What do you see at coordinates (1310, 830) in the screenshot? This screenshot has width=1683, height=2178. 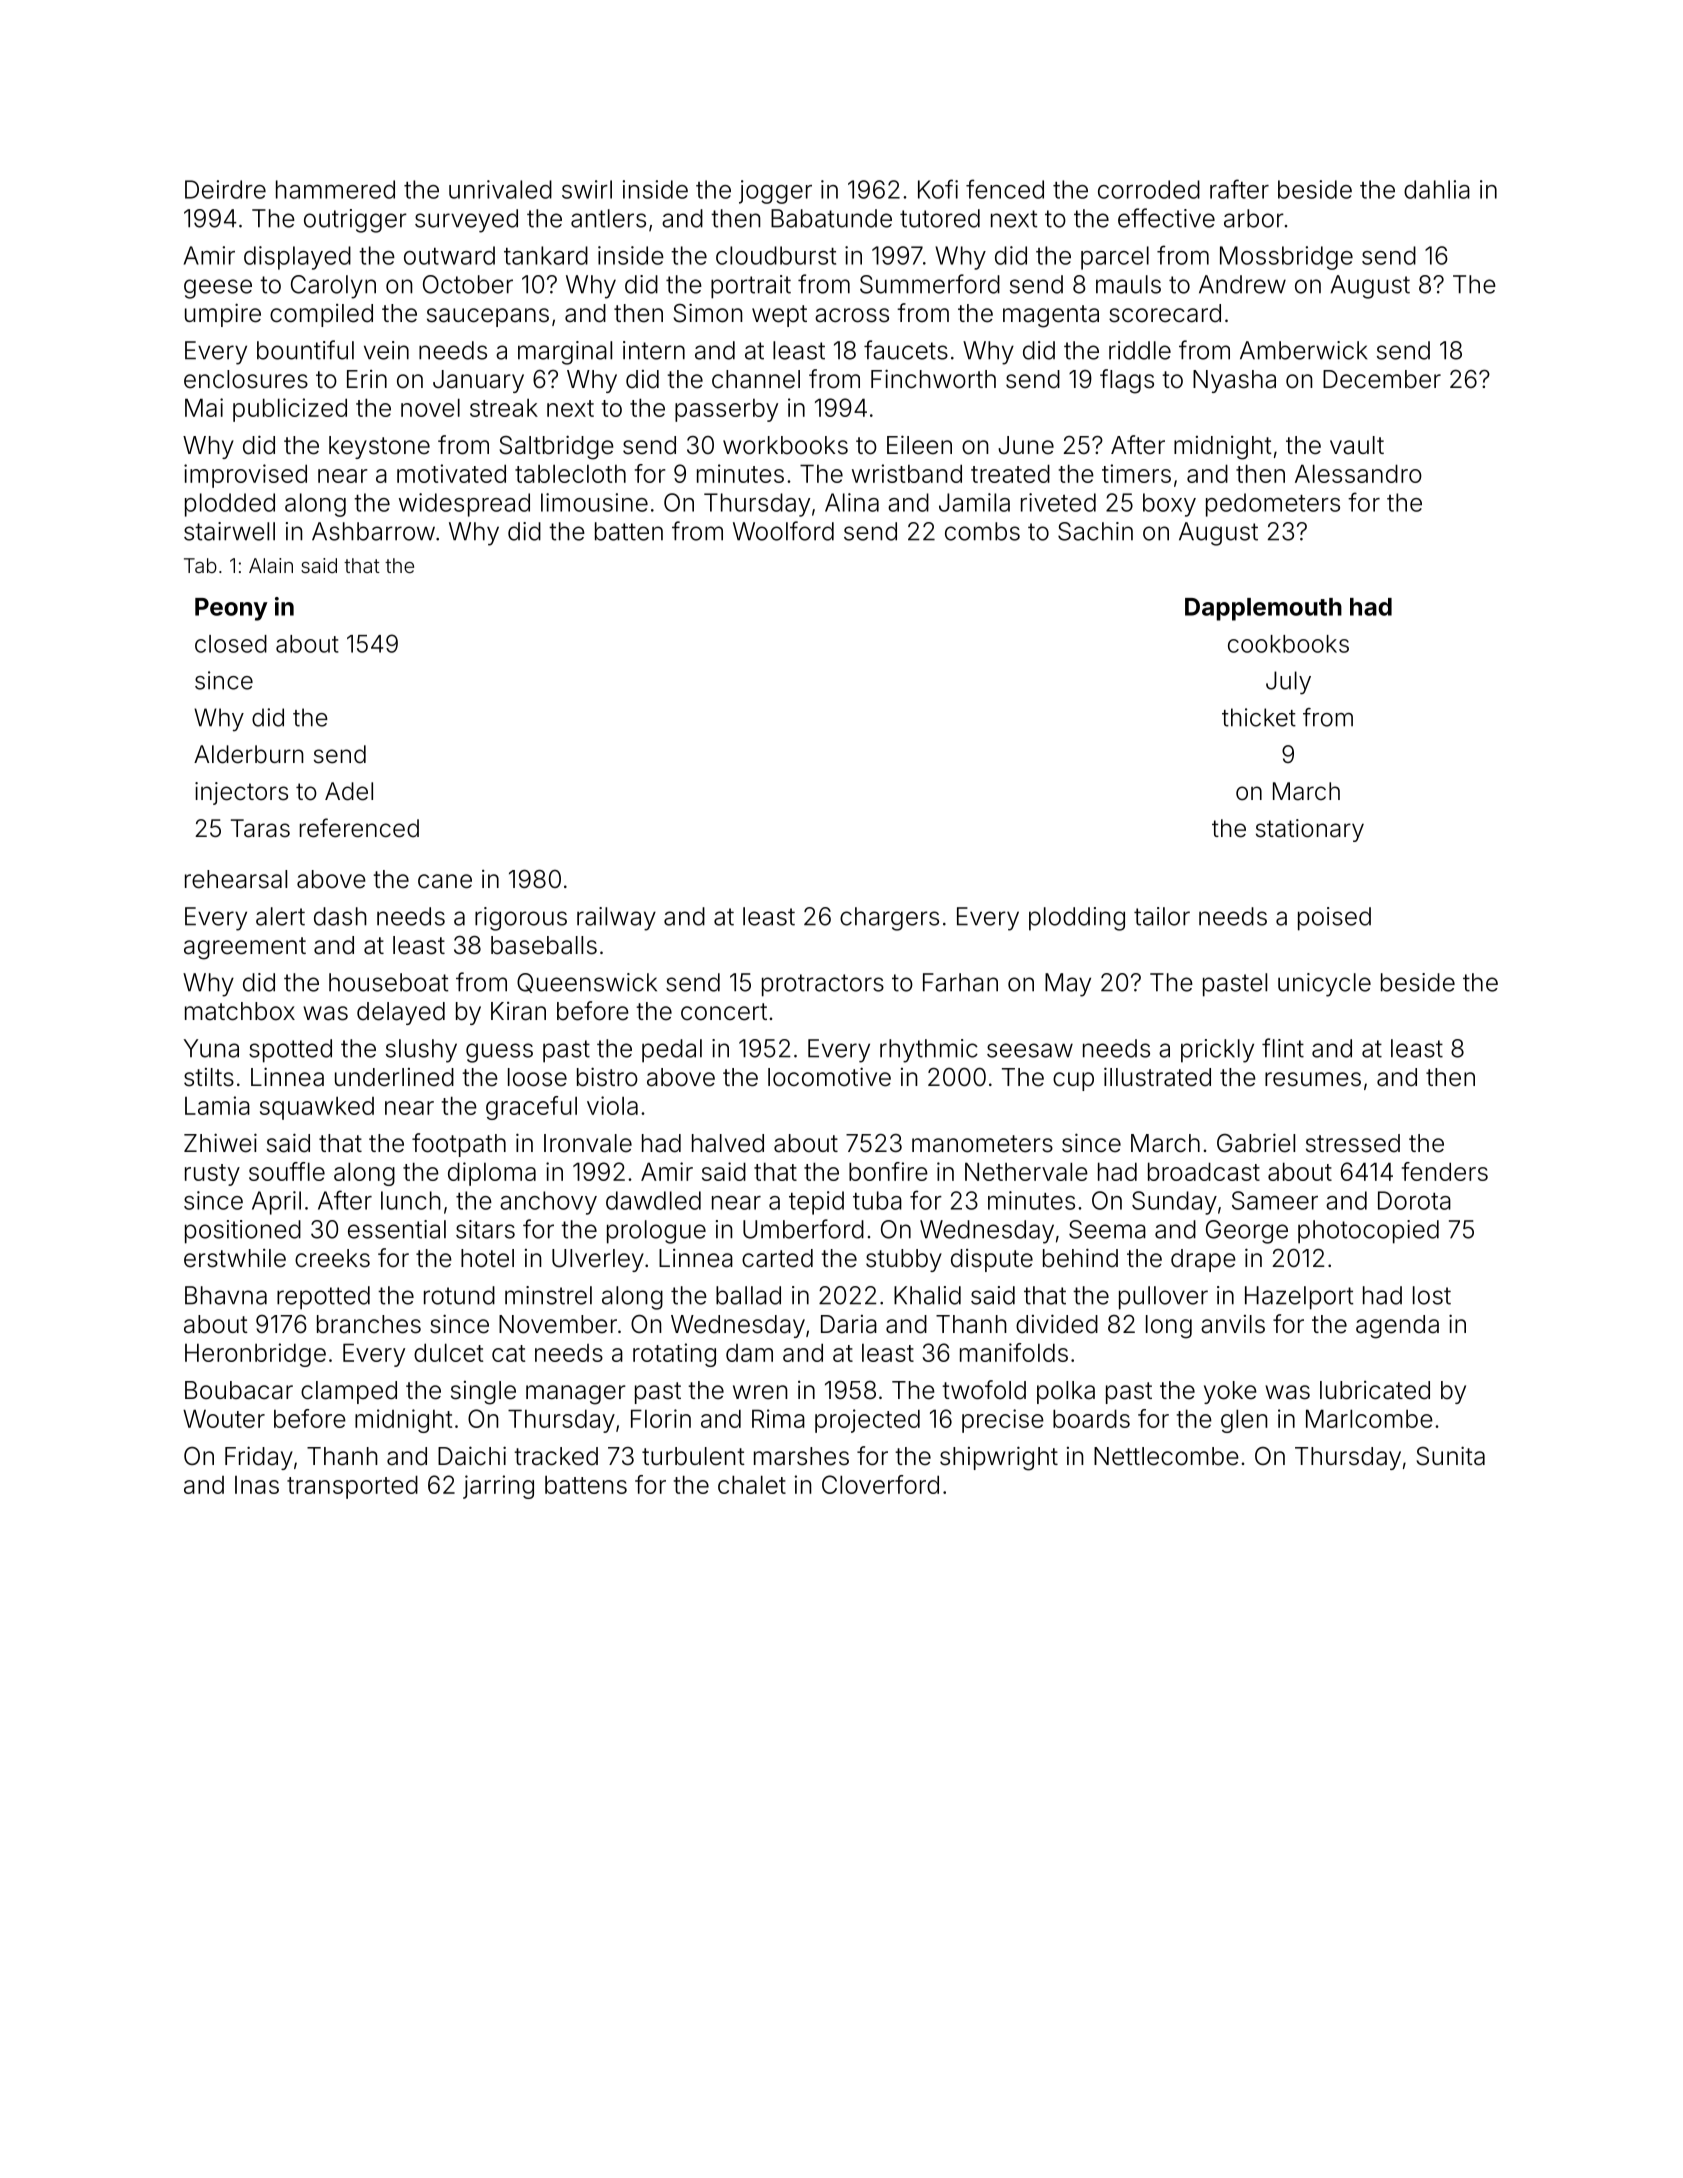 I see `stationary` at bounding box center [1310, 830].
